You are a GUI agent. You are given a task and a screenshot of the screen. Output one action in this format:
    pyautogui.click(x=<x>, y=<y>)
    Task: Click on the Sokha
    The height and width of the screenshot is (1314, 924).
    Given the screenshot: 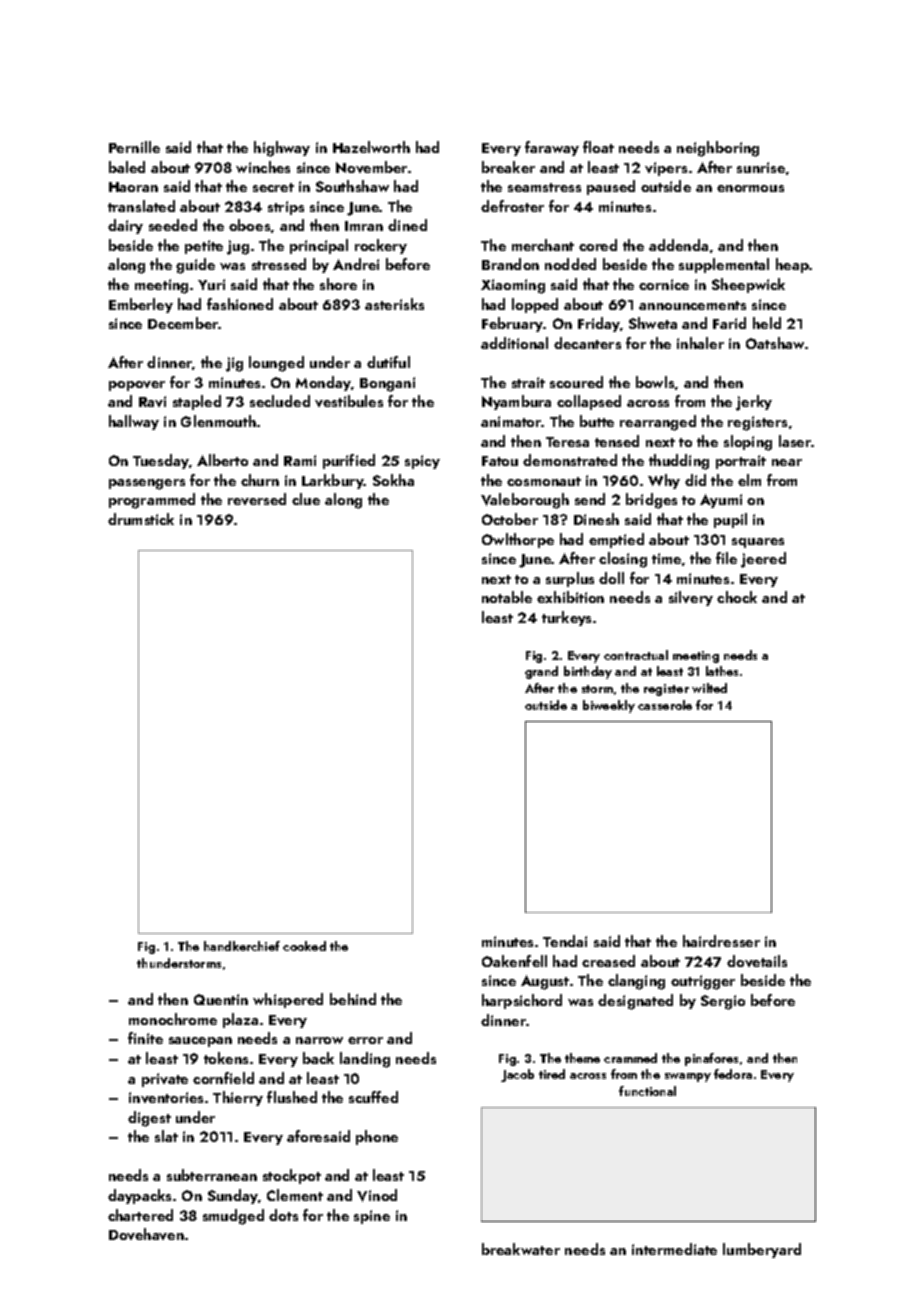 What is the action you would take?
    pyautogui.click(x=393, y=480)
